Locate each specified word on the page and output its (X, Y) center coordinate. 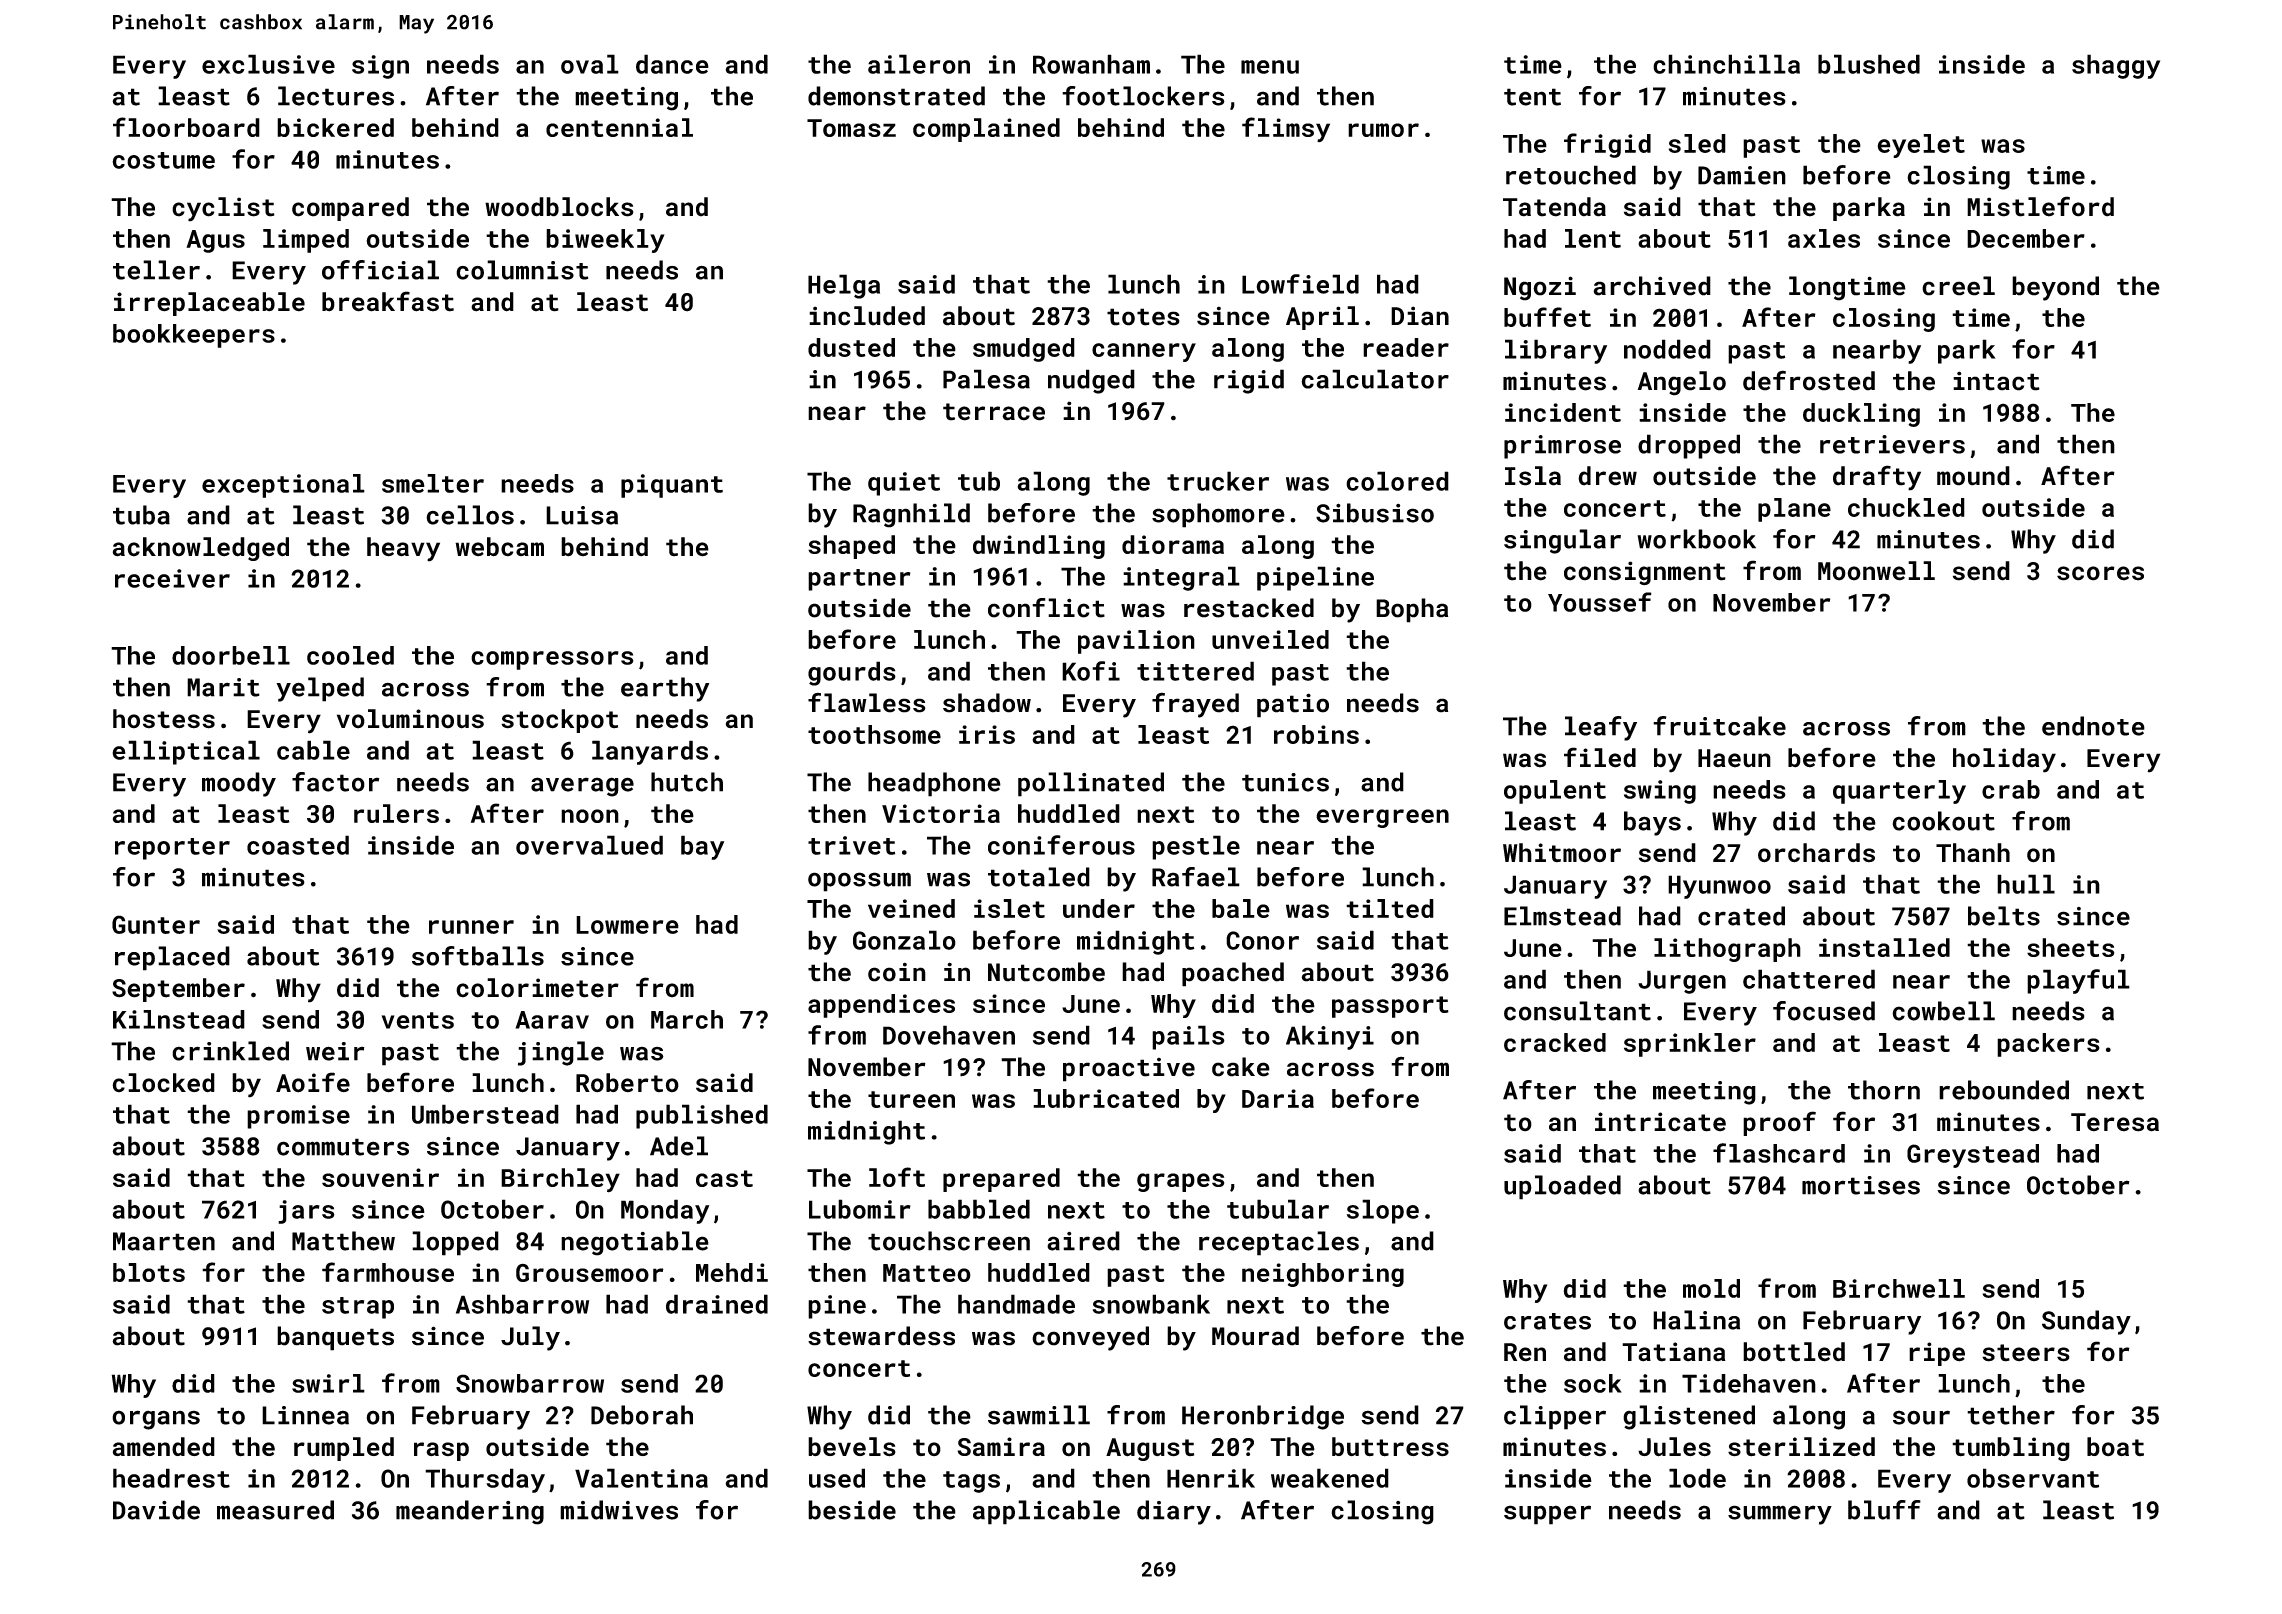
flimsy (1286, 129)
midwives (619, 1510)
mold (1711, 1288)
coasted (298, 845)
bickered (335, 127)
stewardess (881, 1336)
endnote (2093, 726)
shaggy (2116, 66)
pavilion (1136, 642)
